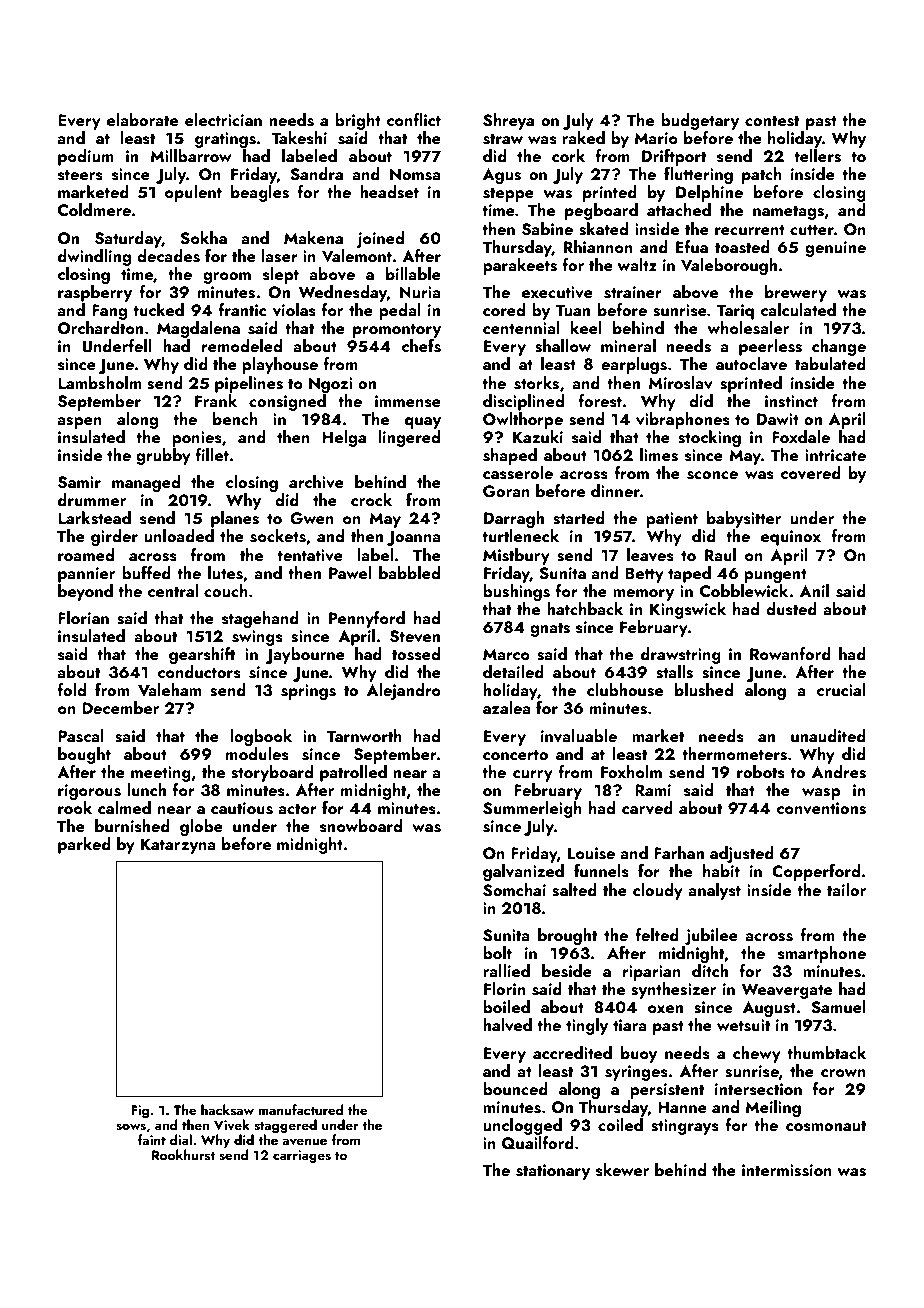  What do you see at coordinates (421, 346) in the page?
I see `chefs` at bounding box center [421, 346].
